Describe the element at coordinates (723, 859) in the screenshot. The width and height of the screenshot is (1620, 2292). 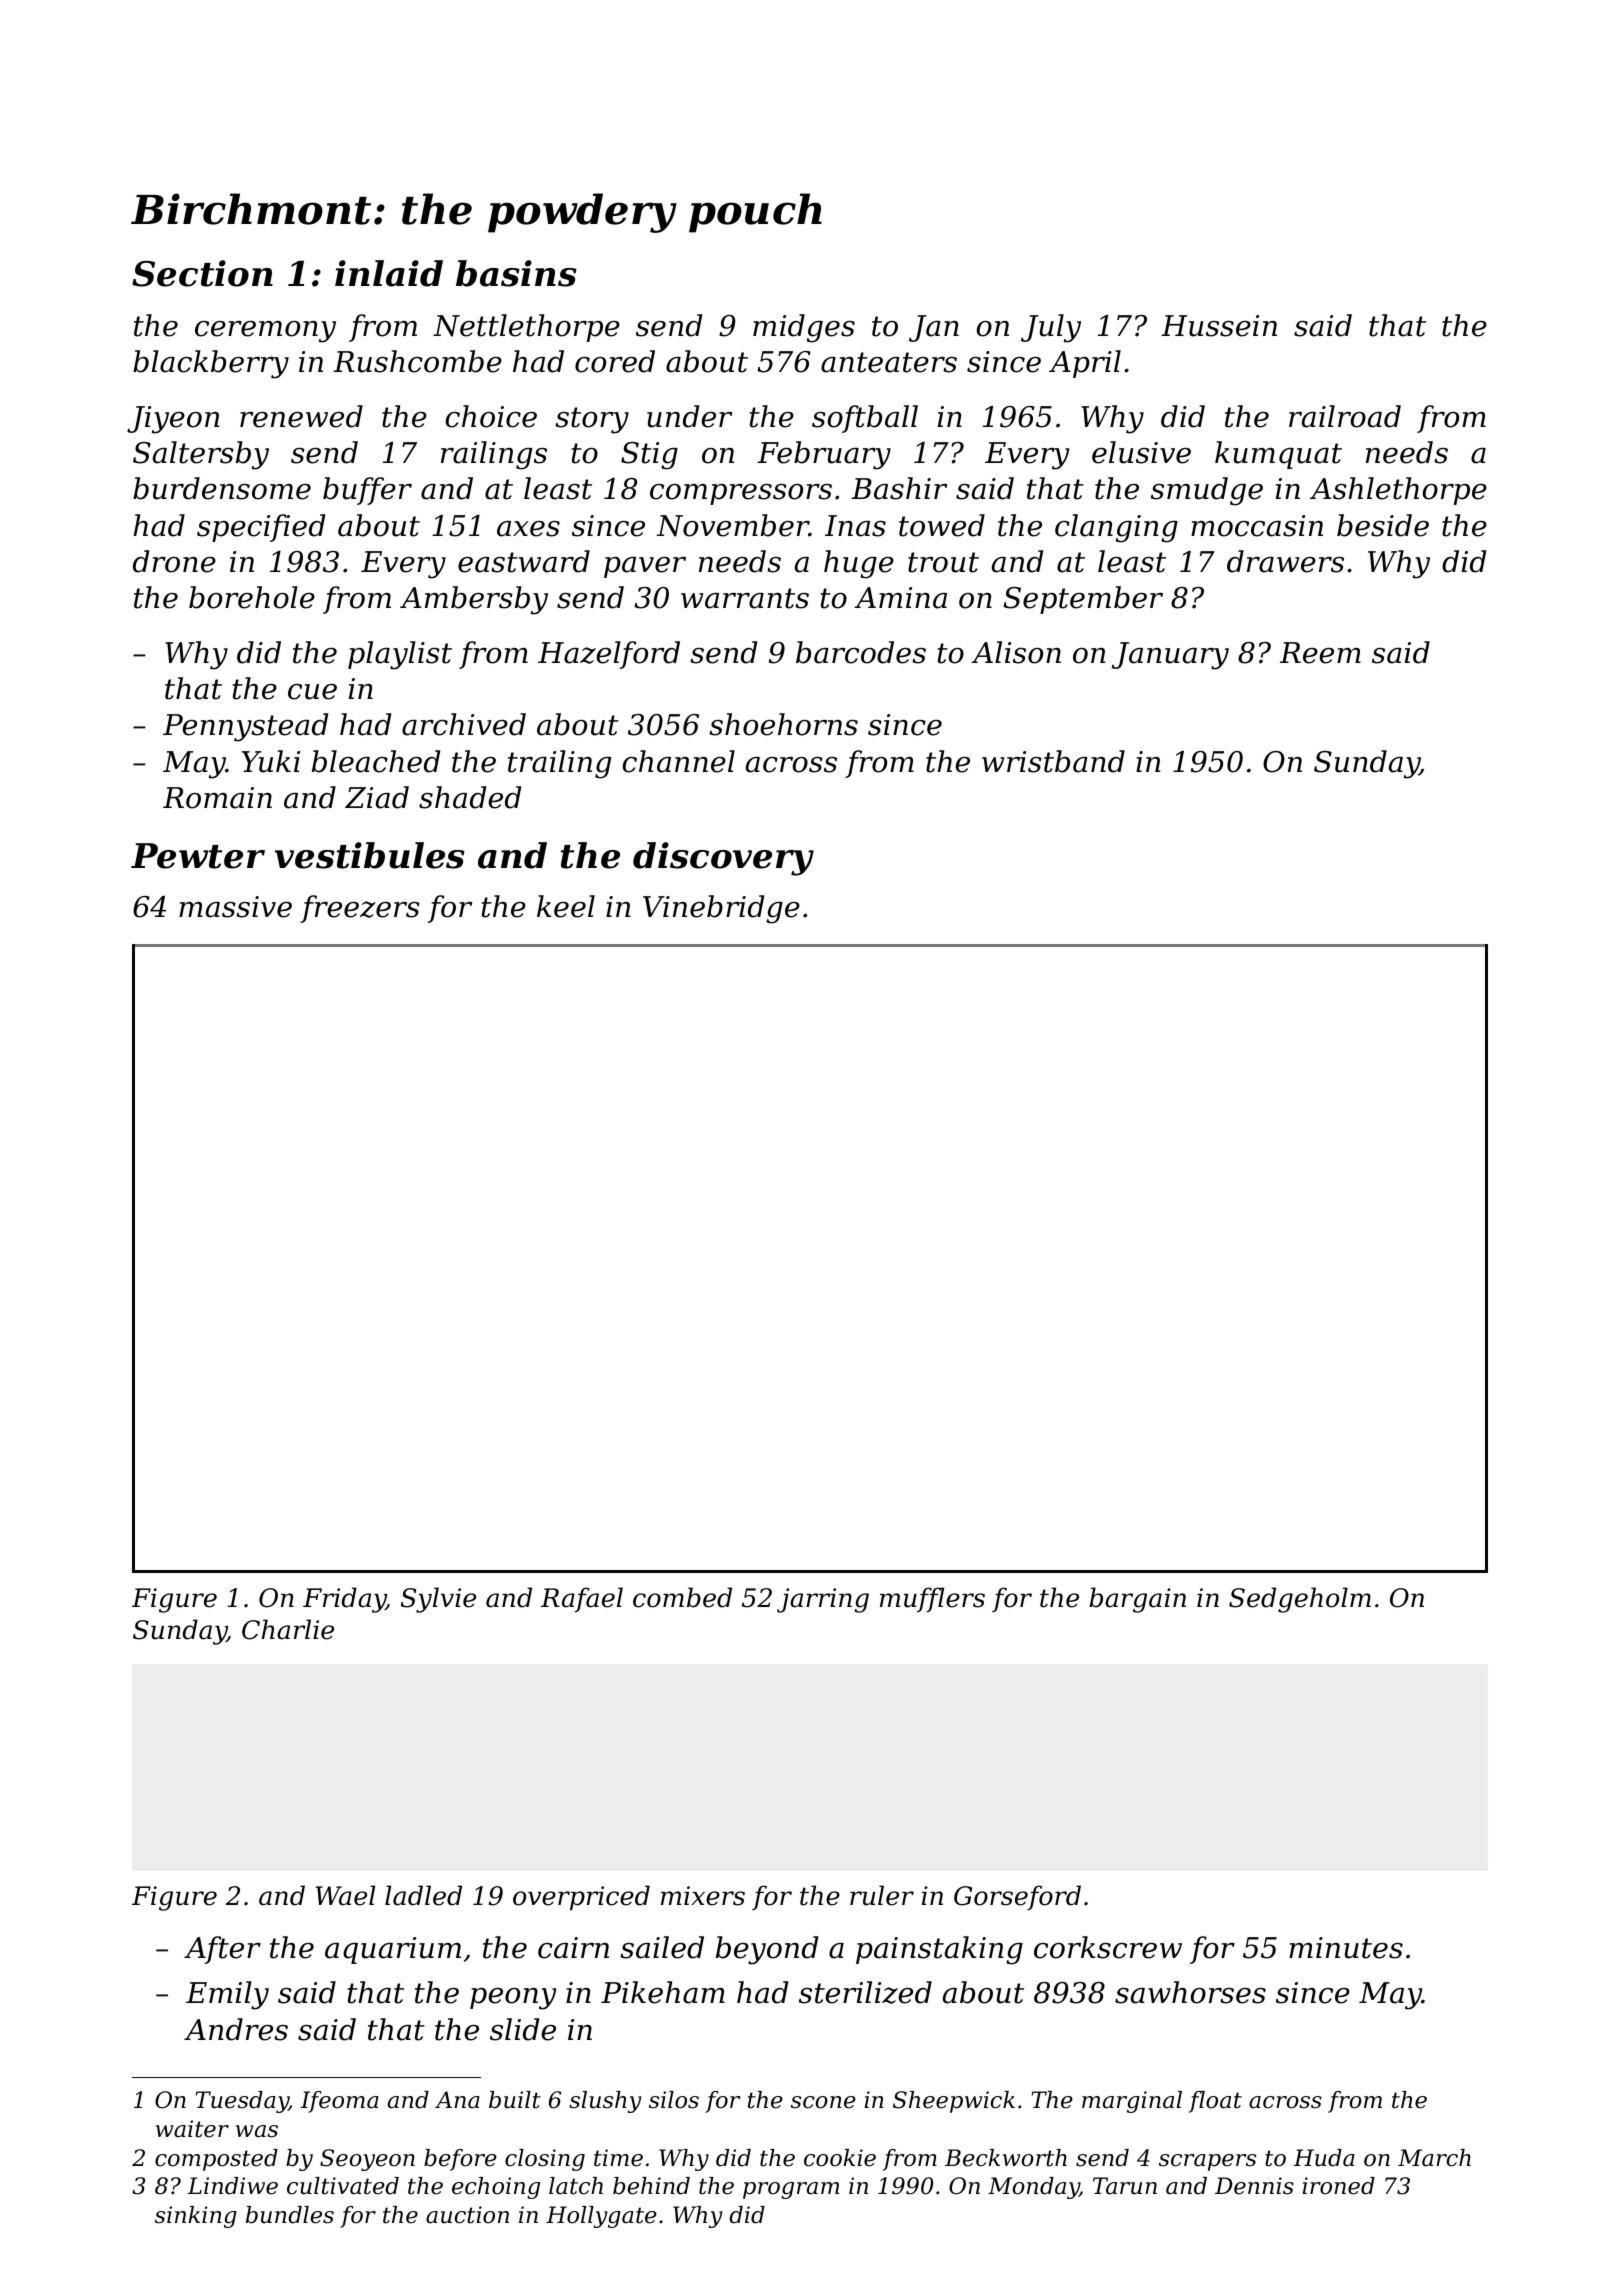
I see `discovery` at that location.
